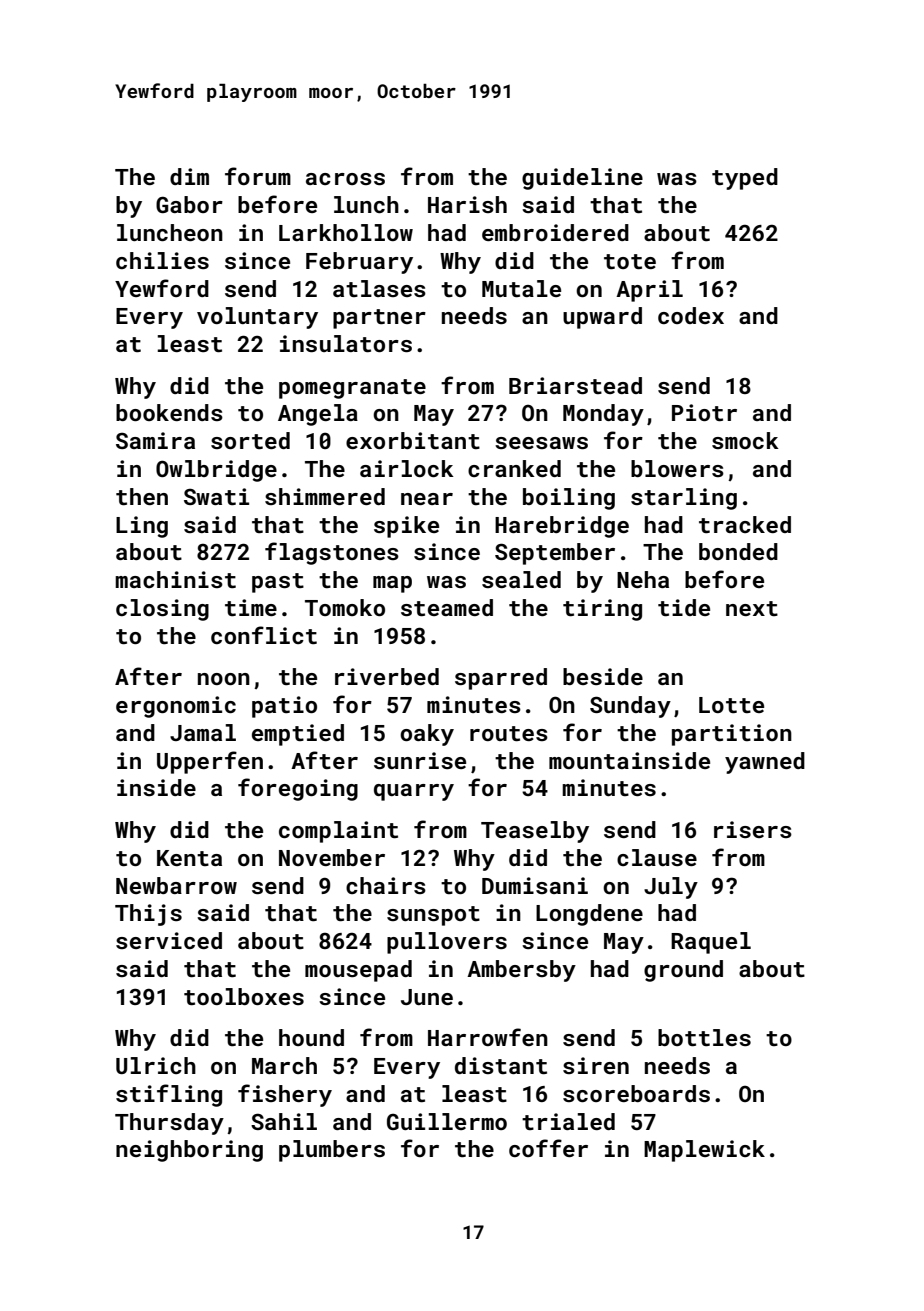  Describe the element at coordinates (346, 232) in the image. I see `Larkhollow` at that location.
